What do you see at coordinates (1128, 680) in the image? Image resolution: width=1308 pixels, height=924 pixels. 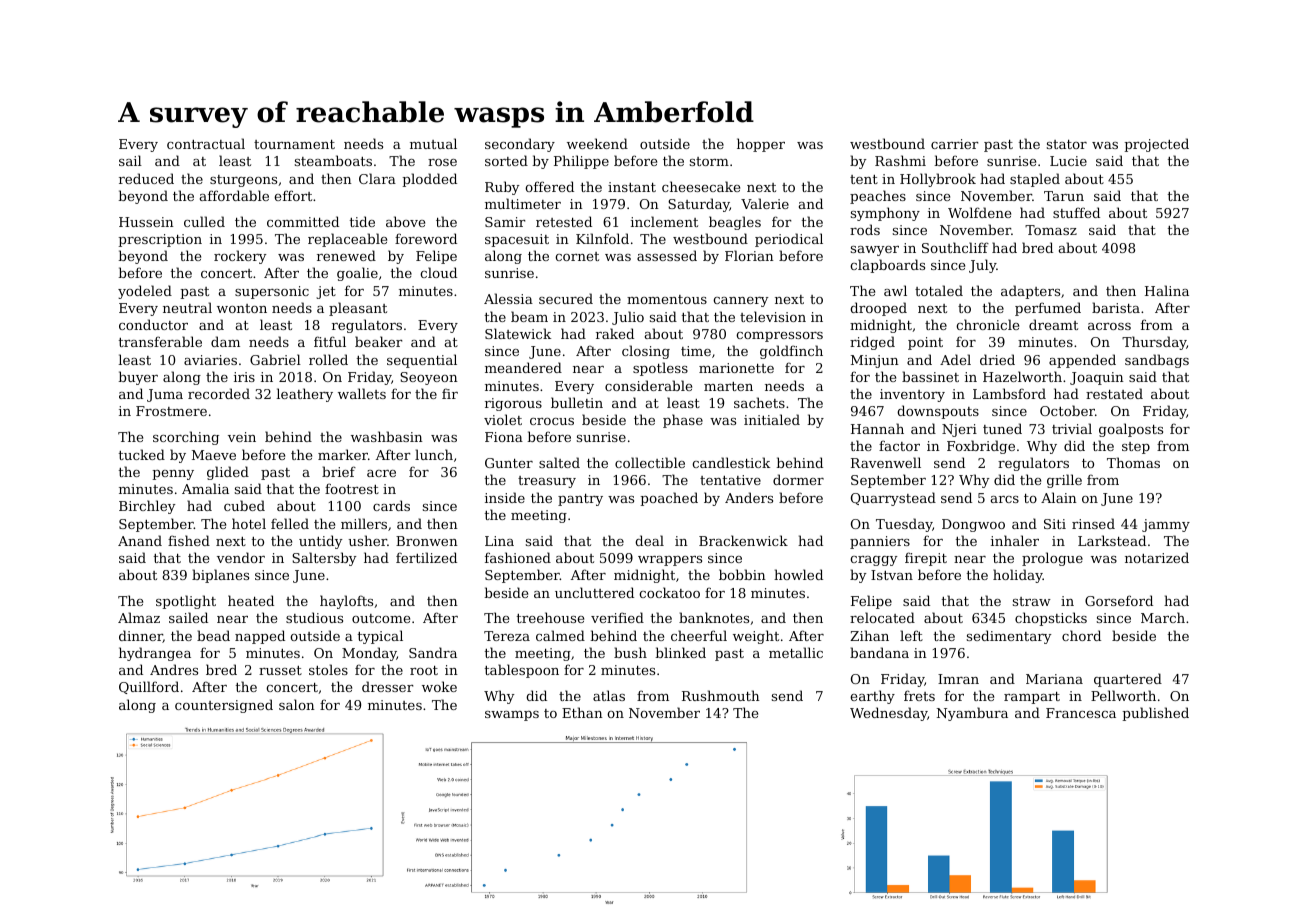 I see `quartered` at bounding box center [1128, 680].
